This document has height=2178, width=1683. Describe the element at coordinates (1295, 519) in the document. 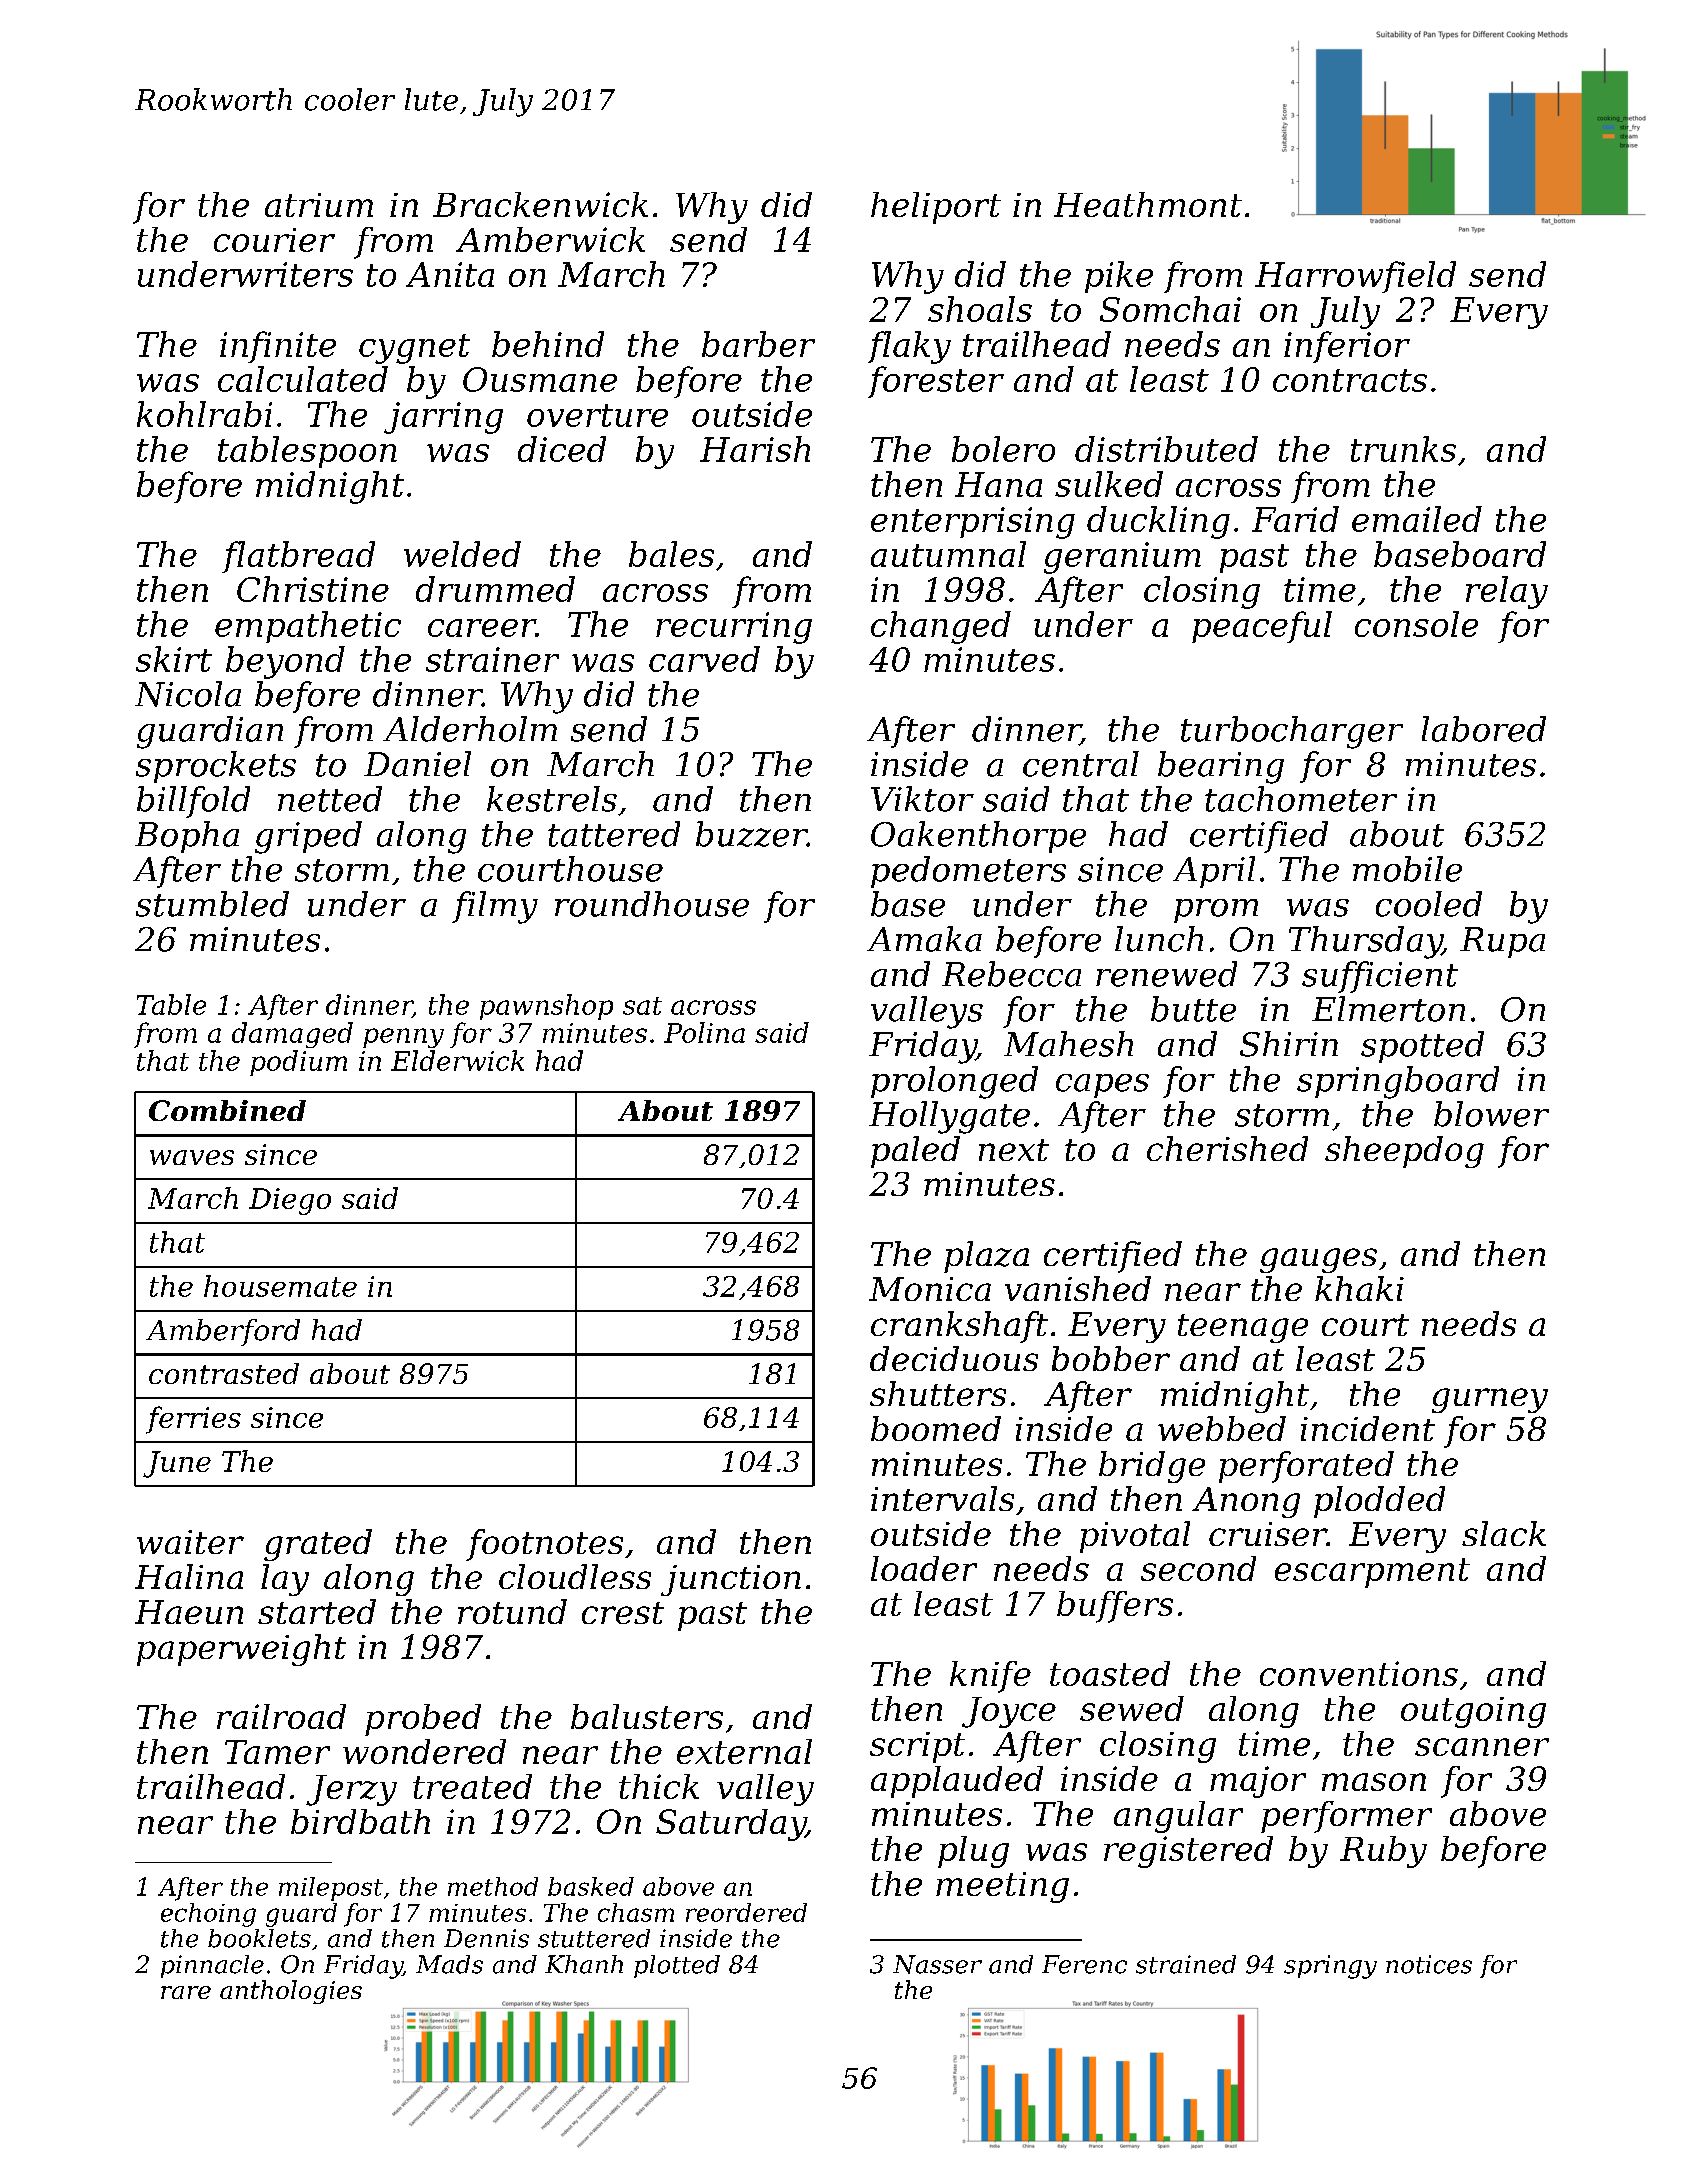

I see `Farid` at that location.
